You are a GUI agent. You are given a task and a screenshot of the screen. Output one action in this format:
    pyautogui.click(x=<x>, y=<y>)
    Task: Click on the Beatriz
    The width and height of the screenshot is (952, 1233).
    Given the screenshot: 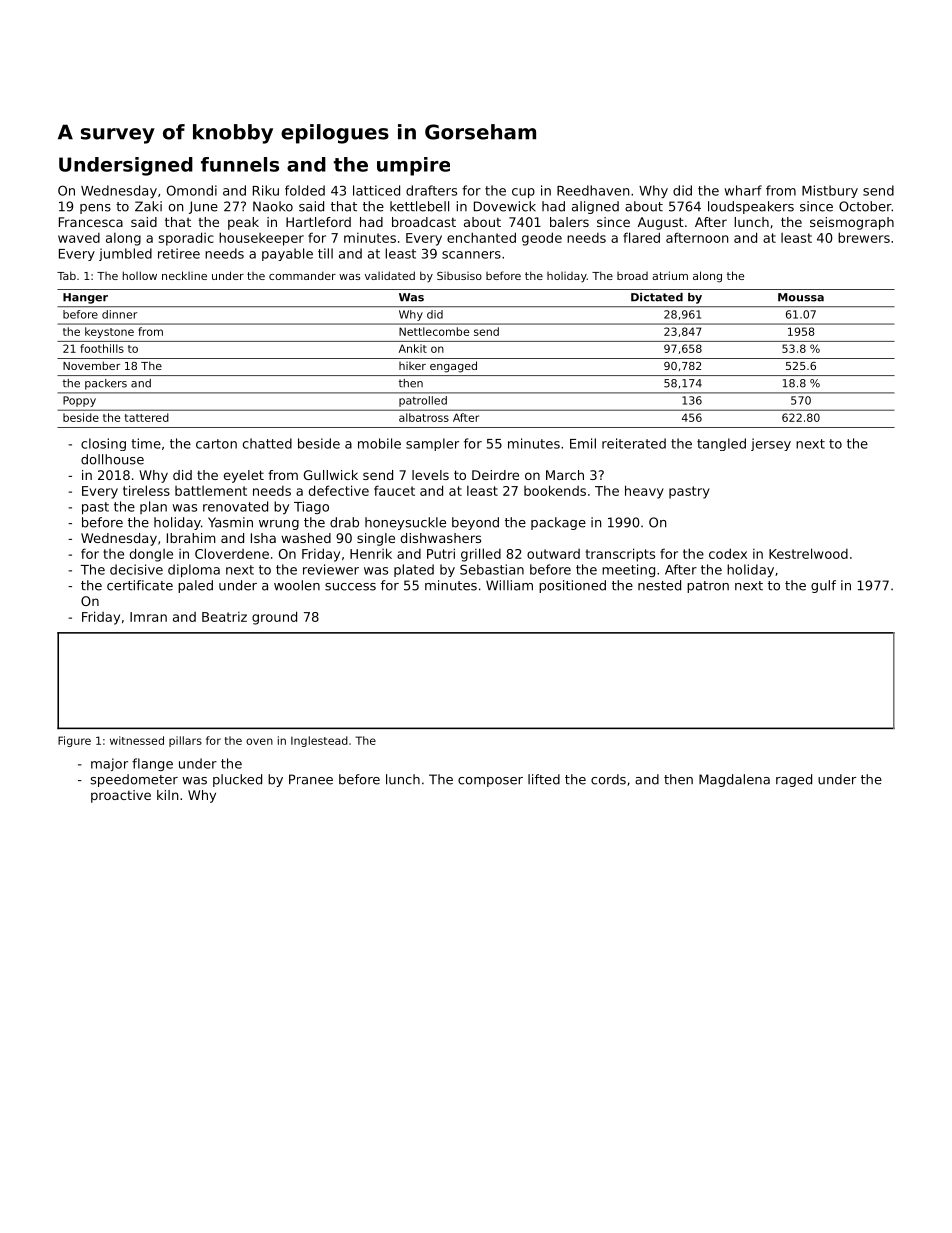 What is the action you would take?
    pyautogui.click(x=224, y=617)
